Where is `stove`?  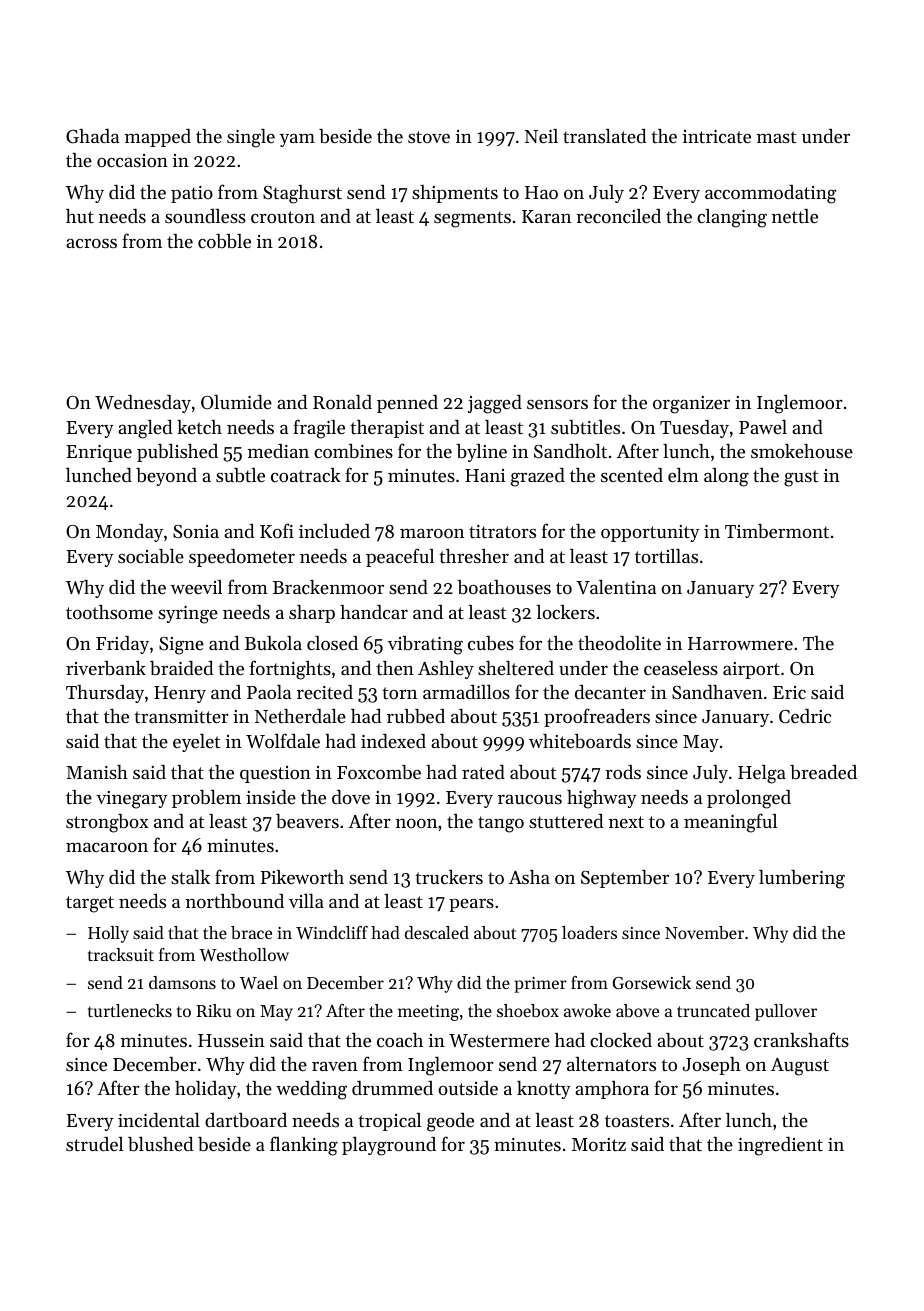 stove is located at coordinates (429, 137).
